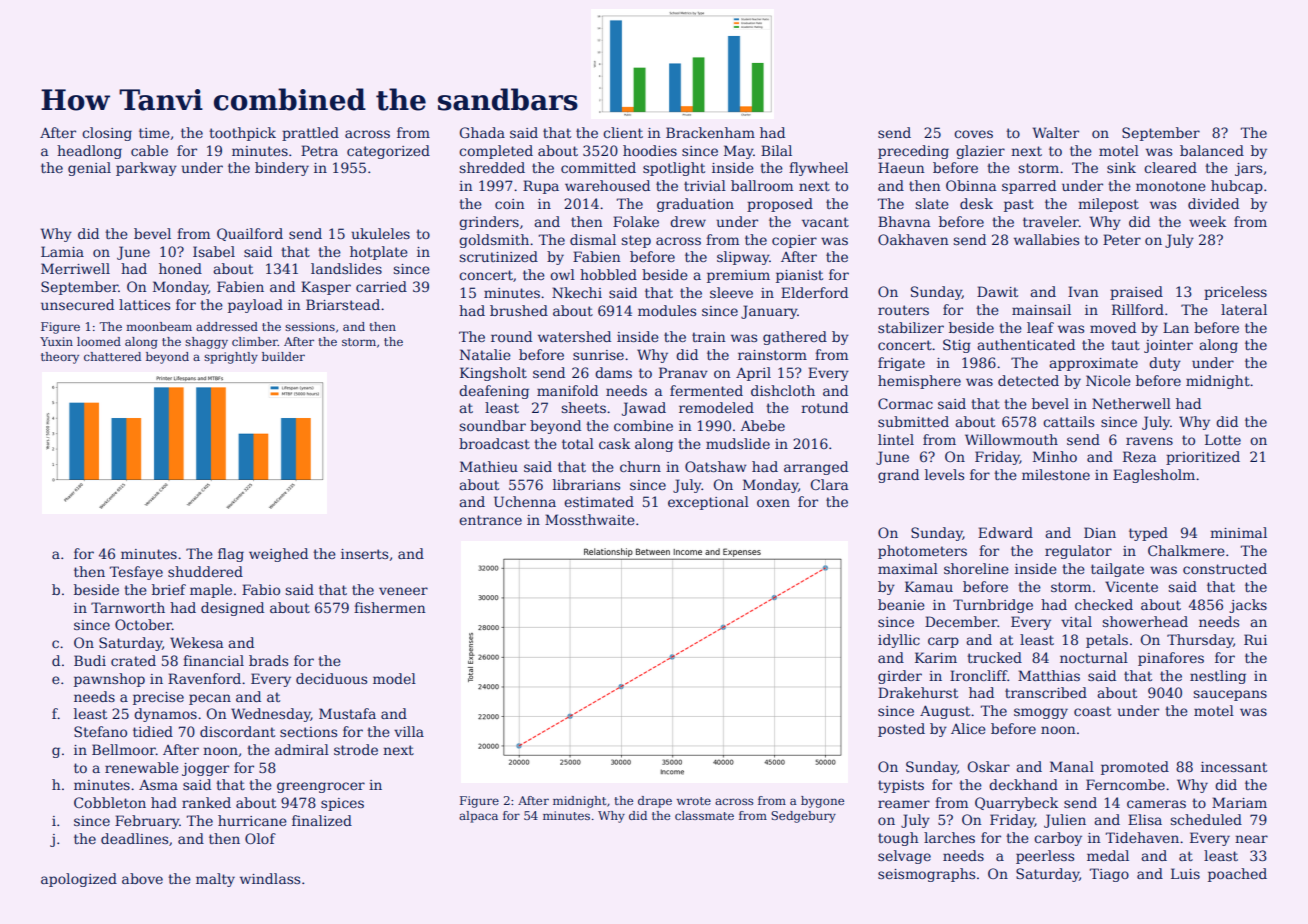  I want to click on duty, so click(1165, 364).
